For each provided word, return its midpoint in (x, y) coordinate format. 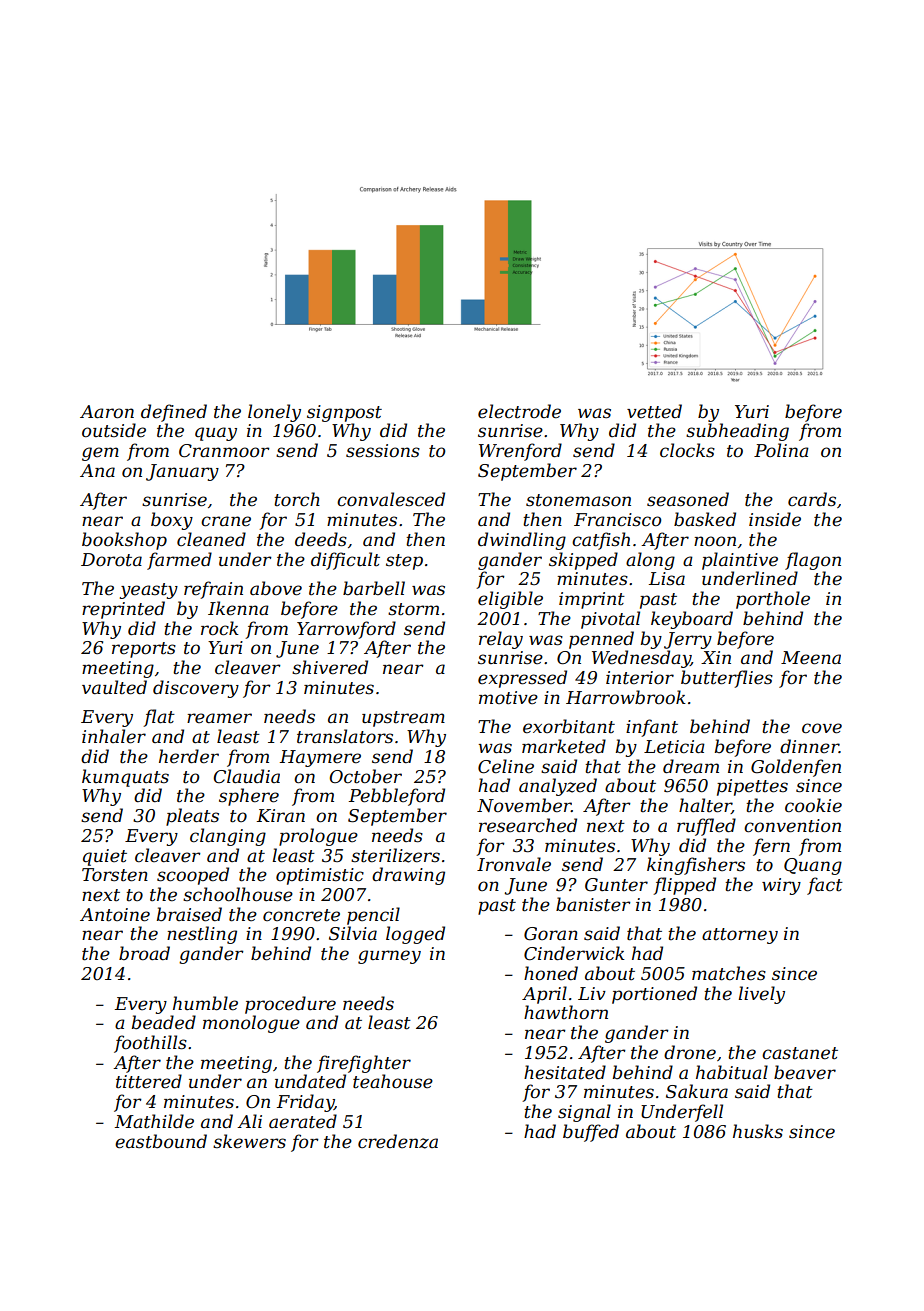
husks (758, 1131)
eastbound (161, 1141)
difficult (345, 561)
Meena (811, 658)
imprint (592, 600)
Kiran (281, 815)
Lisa (667, 578)
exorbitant (569, 726)
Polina (781, 450)
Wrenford (520, 452)
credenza (398, 1141)
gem (100, 454)
